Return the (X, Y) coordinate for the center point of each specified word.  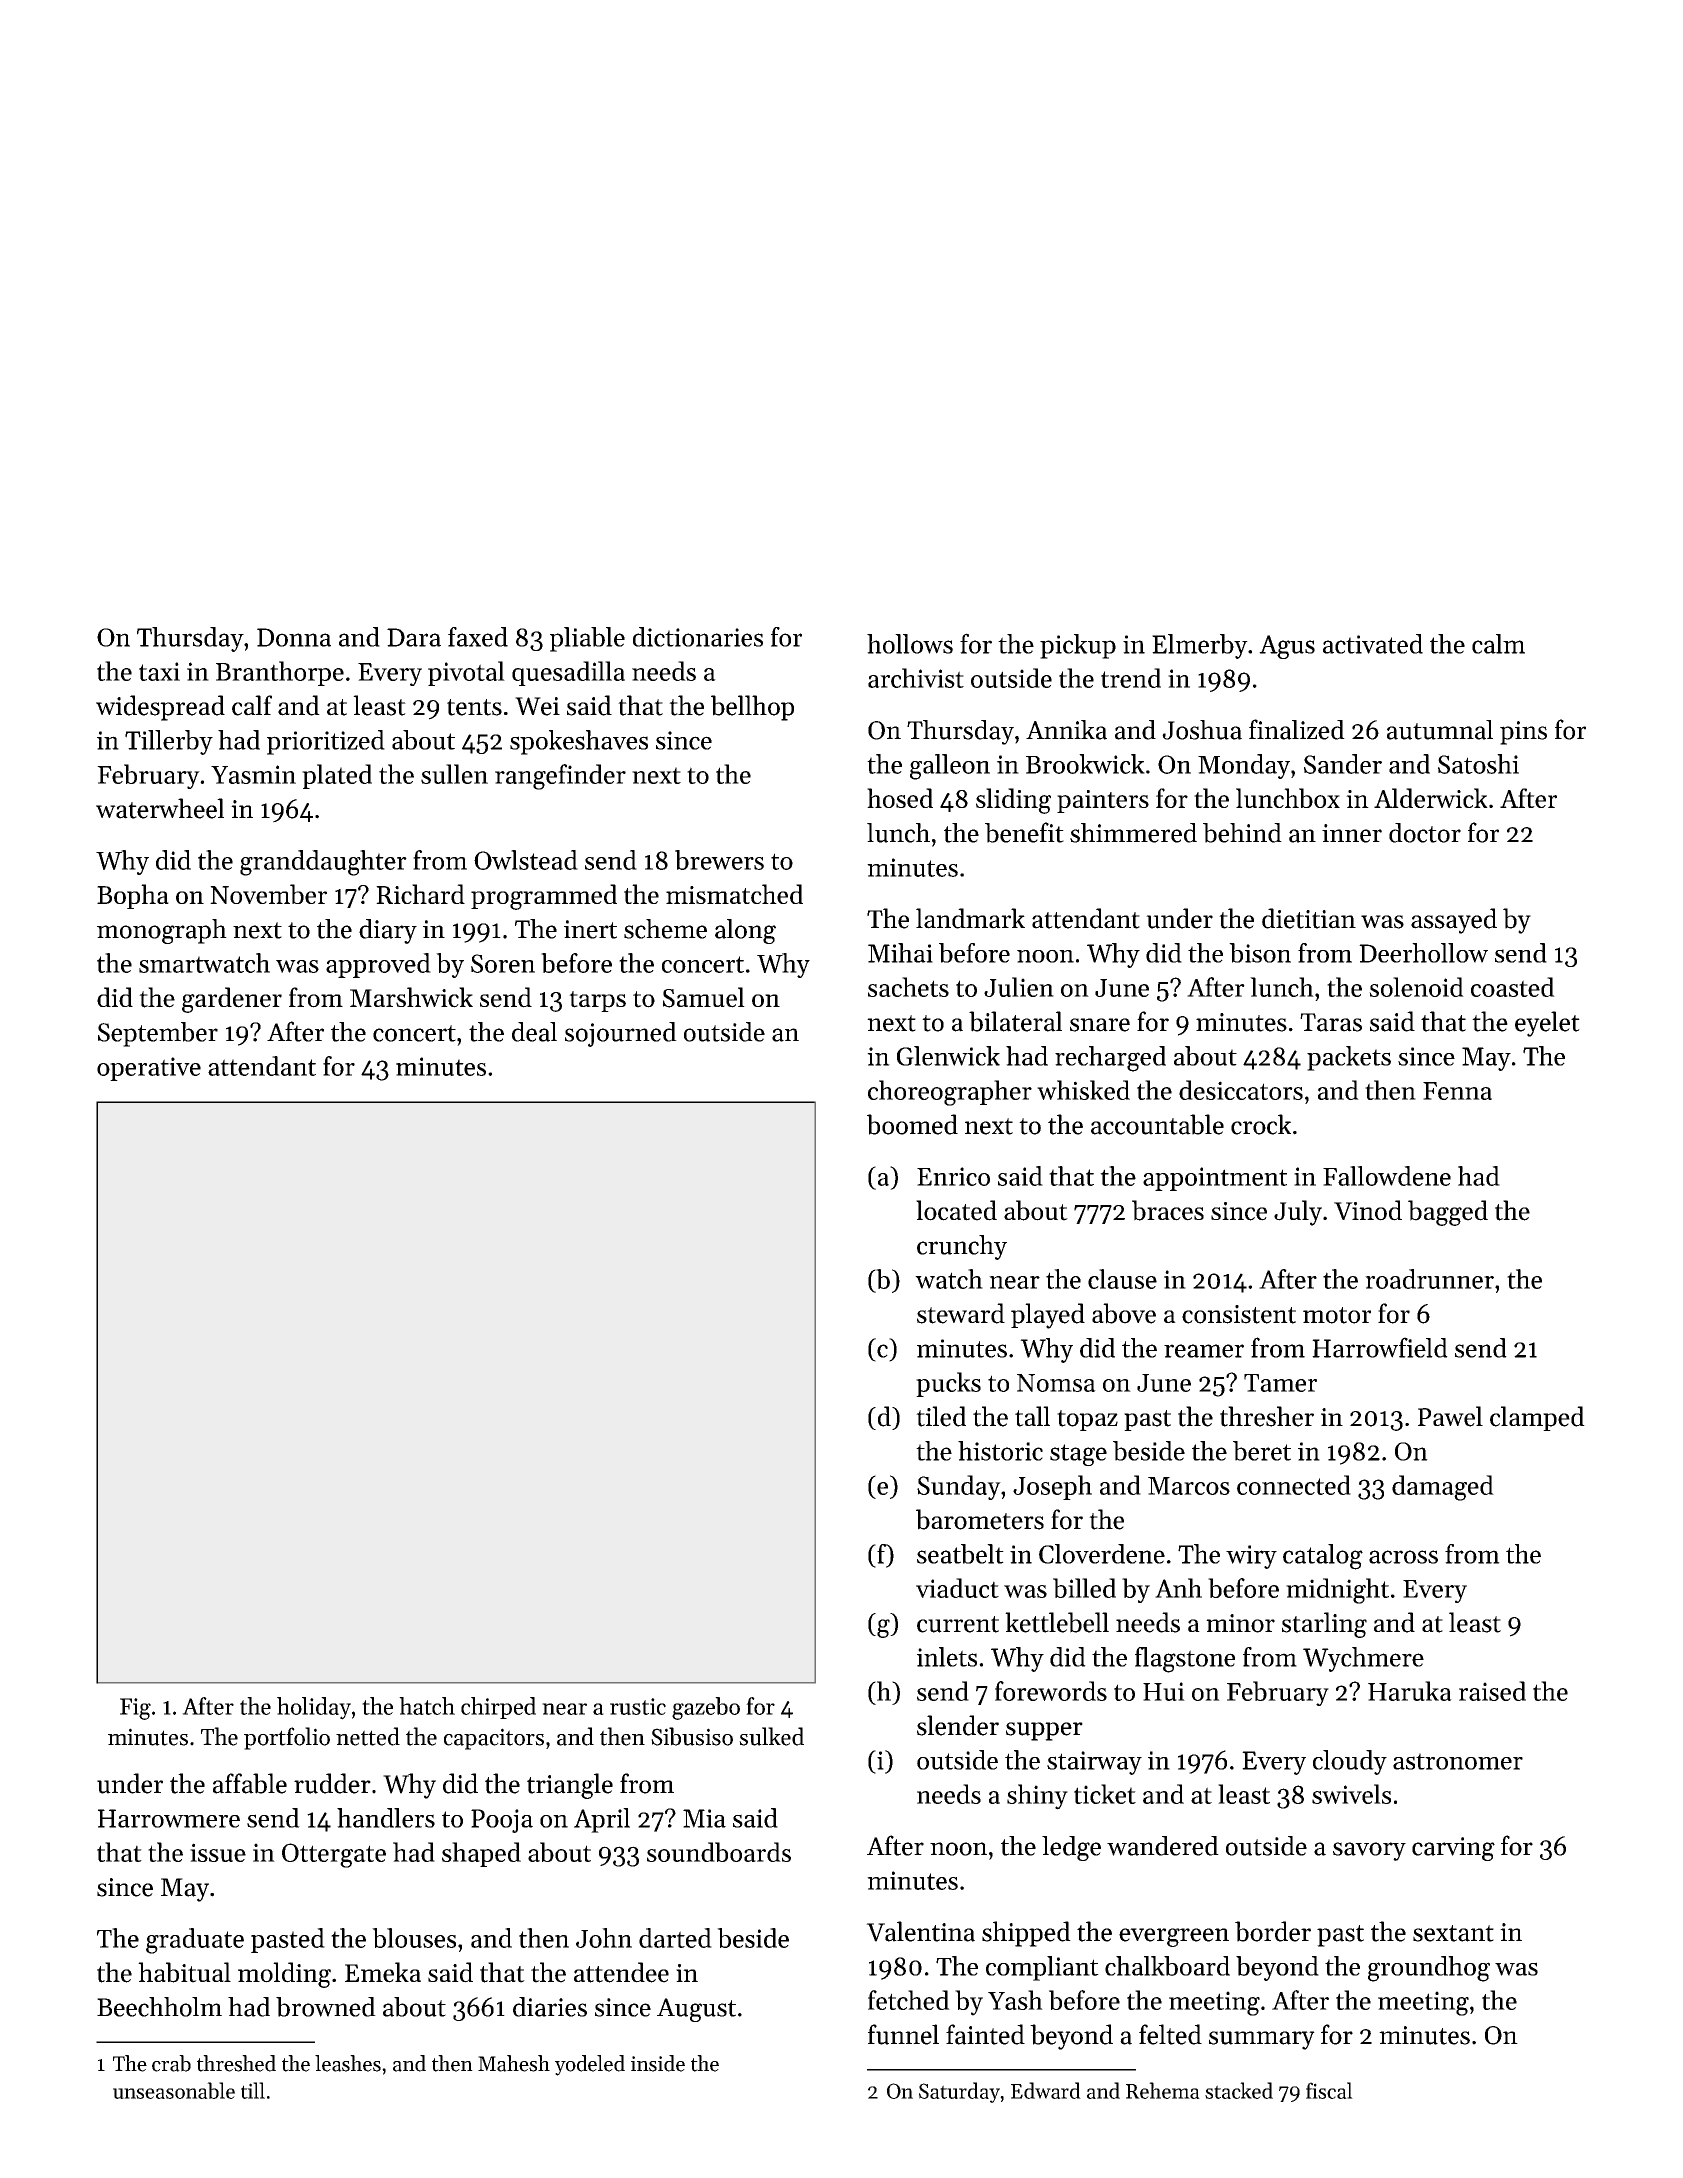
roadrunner (1429, 1279)
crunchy (962, 1247)
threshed (236, 2063)
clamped (1537, 1418)
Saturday (960, 2092)
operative (149, 1069)
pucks (948, 1384)
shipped (1026, 1934)
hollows (910, 644)
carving (1453, 1849)
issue (218, 1852)
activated (1373, 644)
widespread (160, 708)
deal (534, 1032)
